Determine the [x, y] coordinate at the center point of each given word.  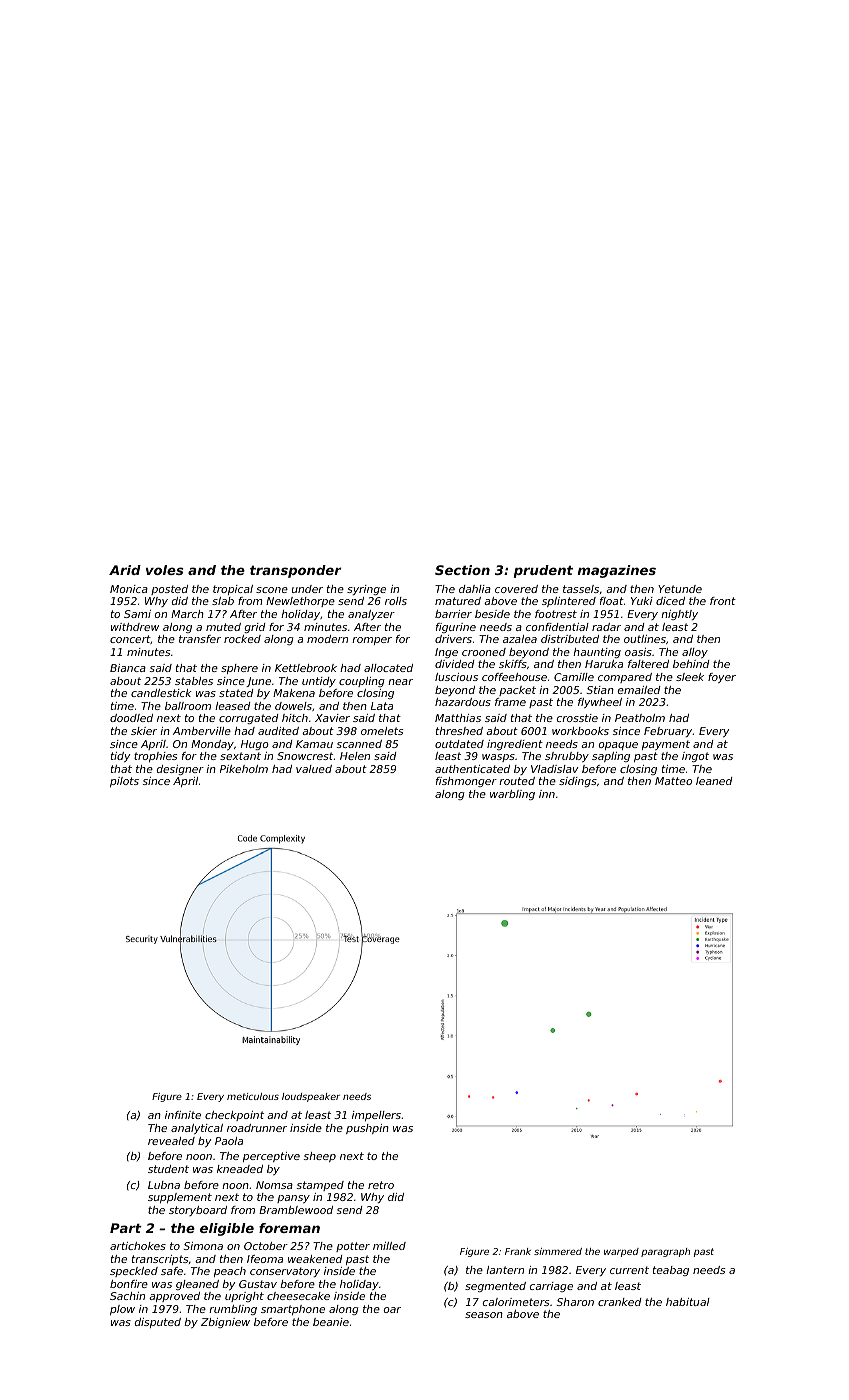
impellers [376, 1116]
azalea [520, 639]
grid [254, 628]
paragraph [665, 1252]
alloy [695, 653]
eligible [227, 1229]
